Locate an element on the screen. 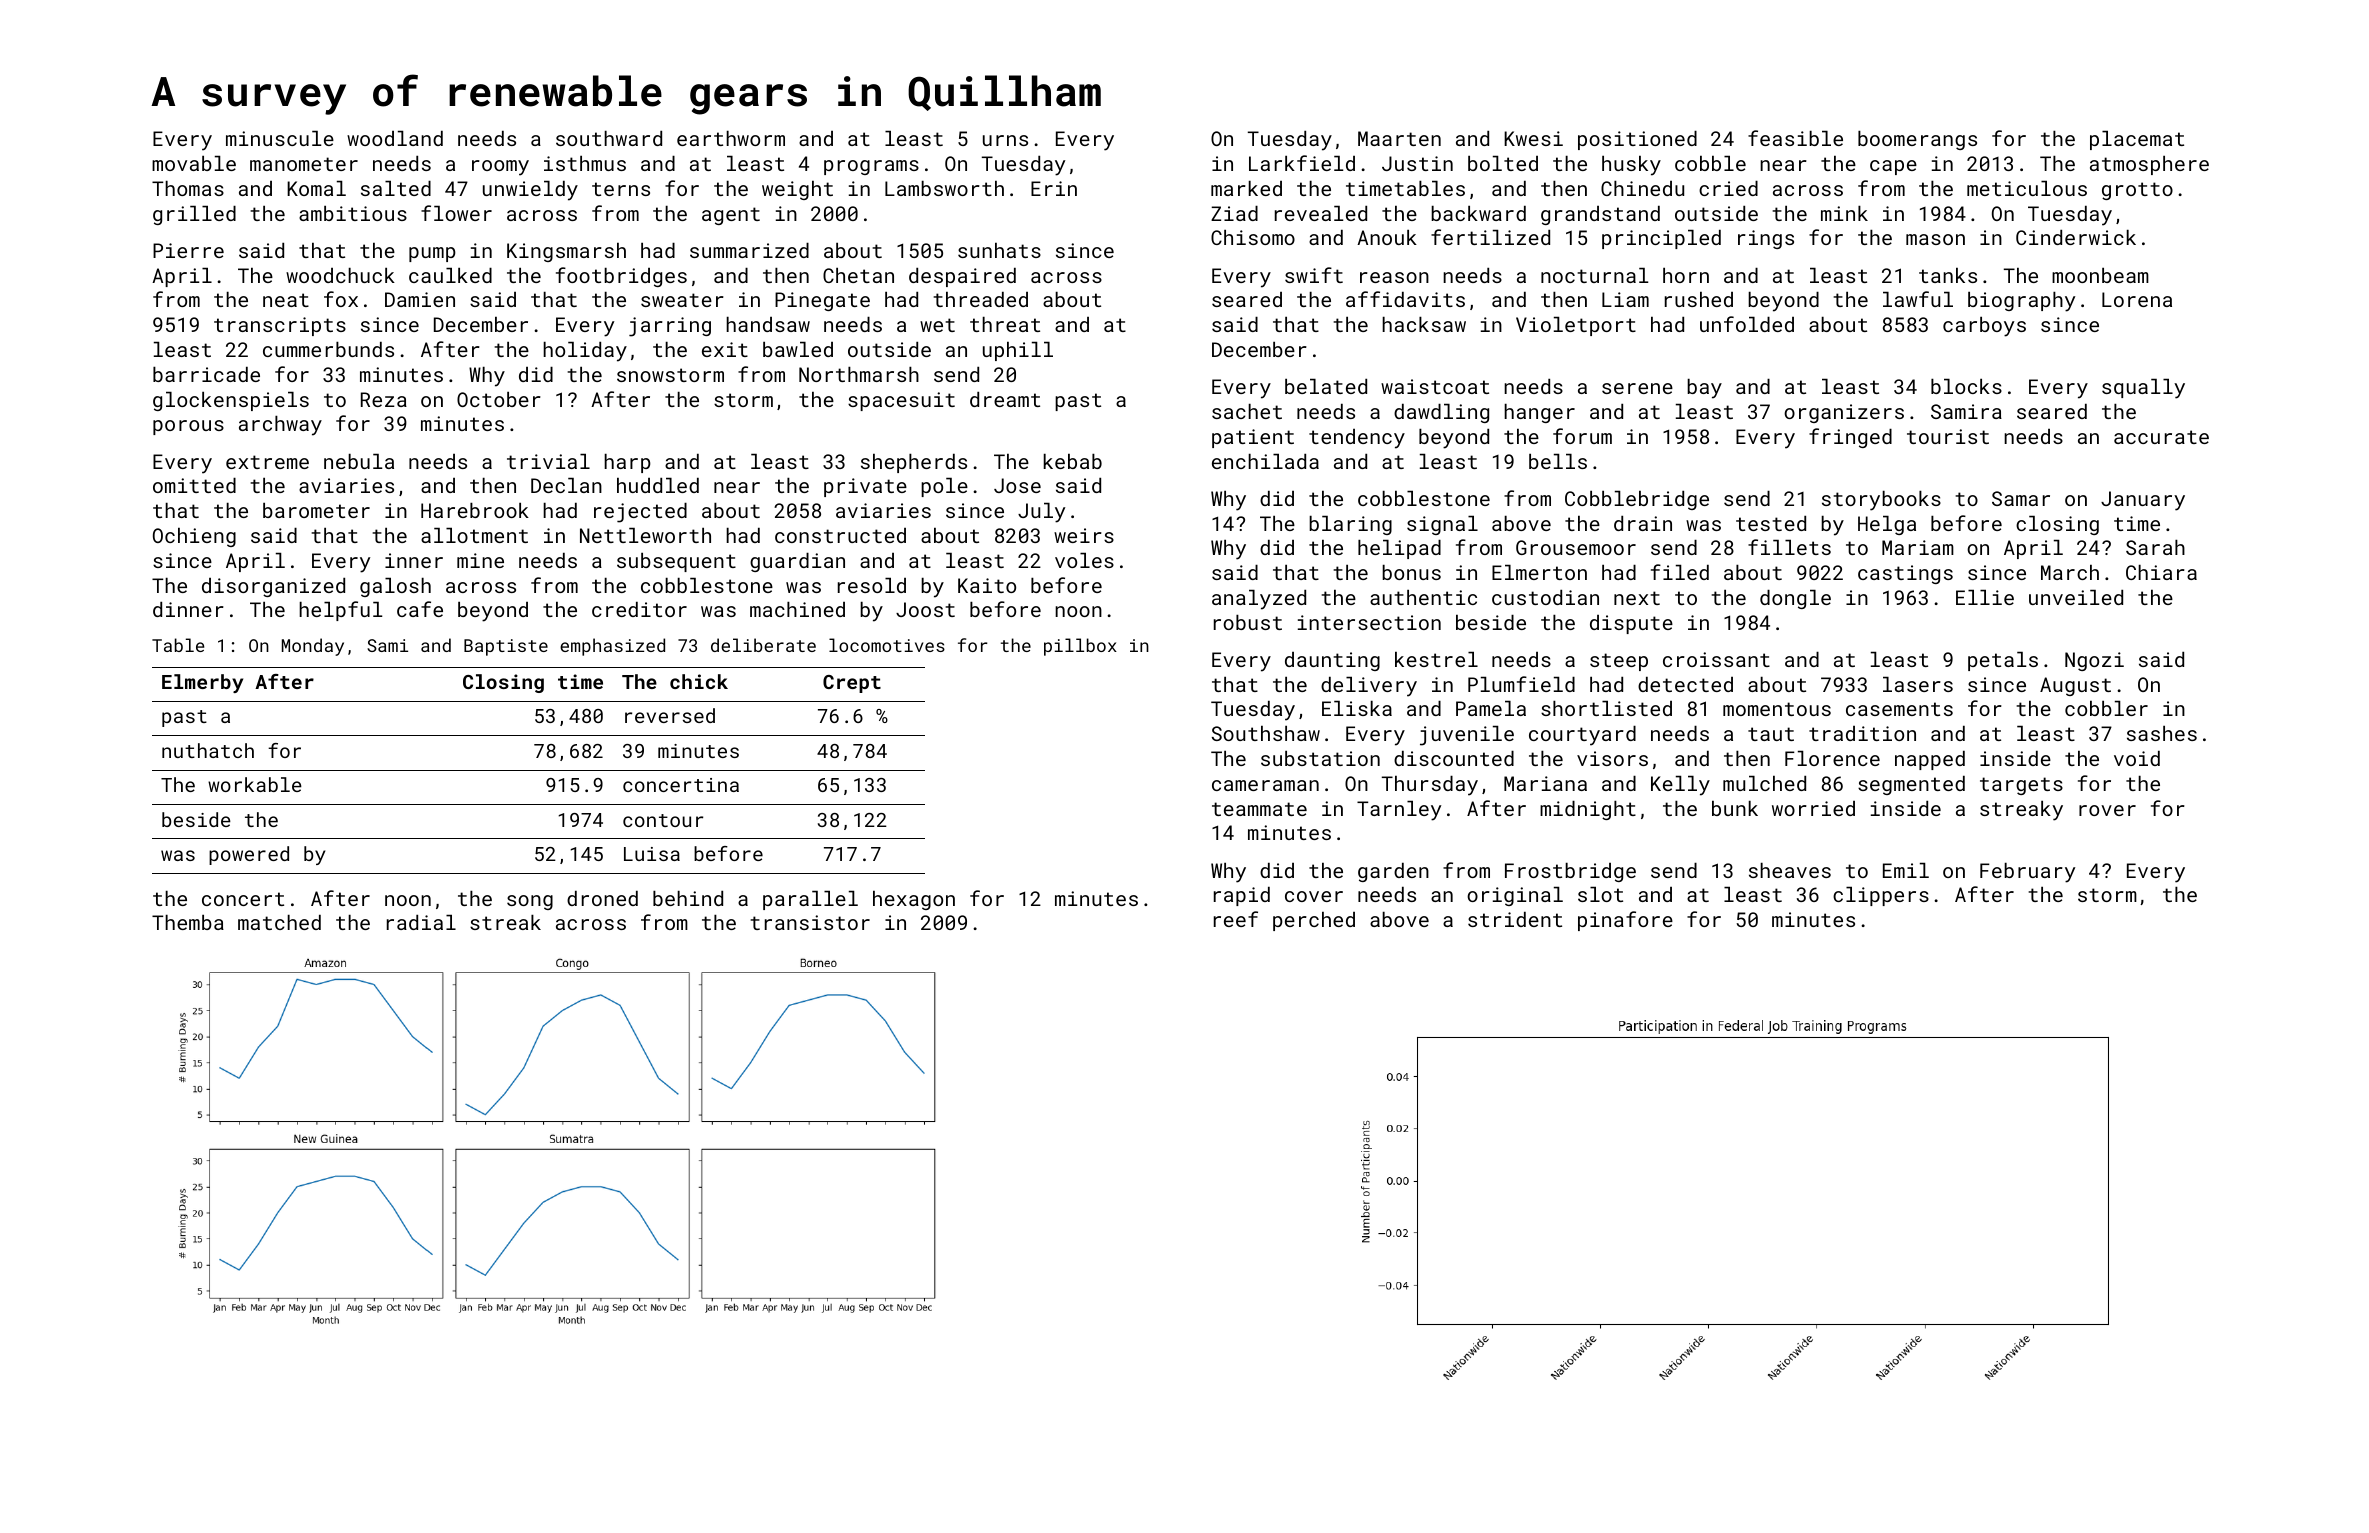 The image size is (2369, 1533). napped is located at coordinates (1930, 760).
